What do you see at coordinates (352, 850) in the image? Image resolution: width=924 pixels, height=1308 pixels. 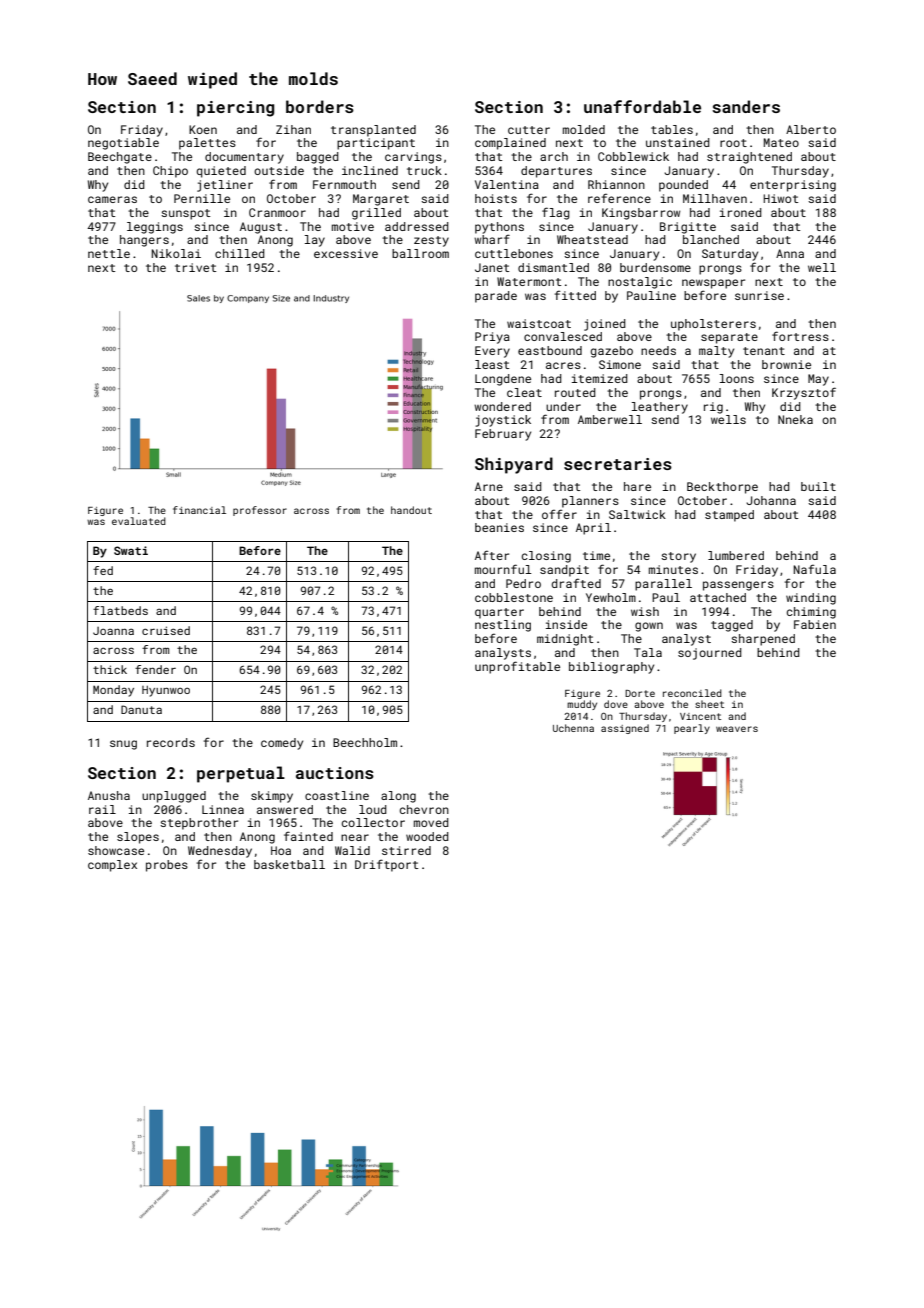 I see `Walid` at bounding box center [352, 850].
